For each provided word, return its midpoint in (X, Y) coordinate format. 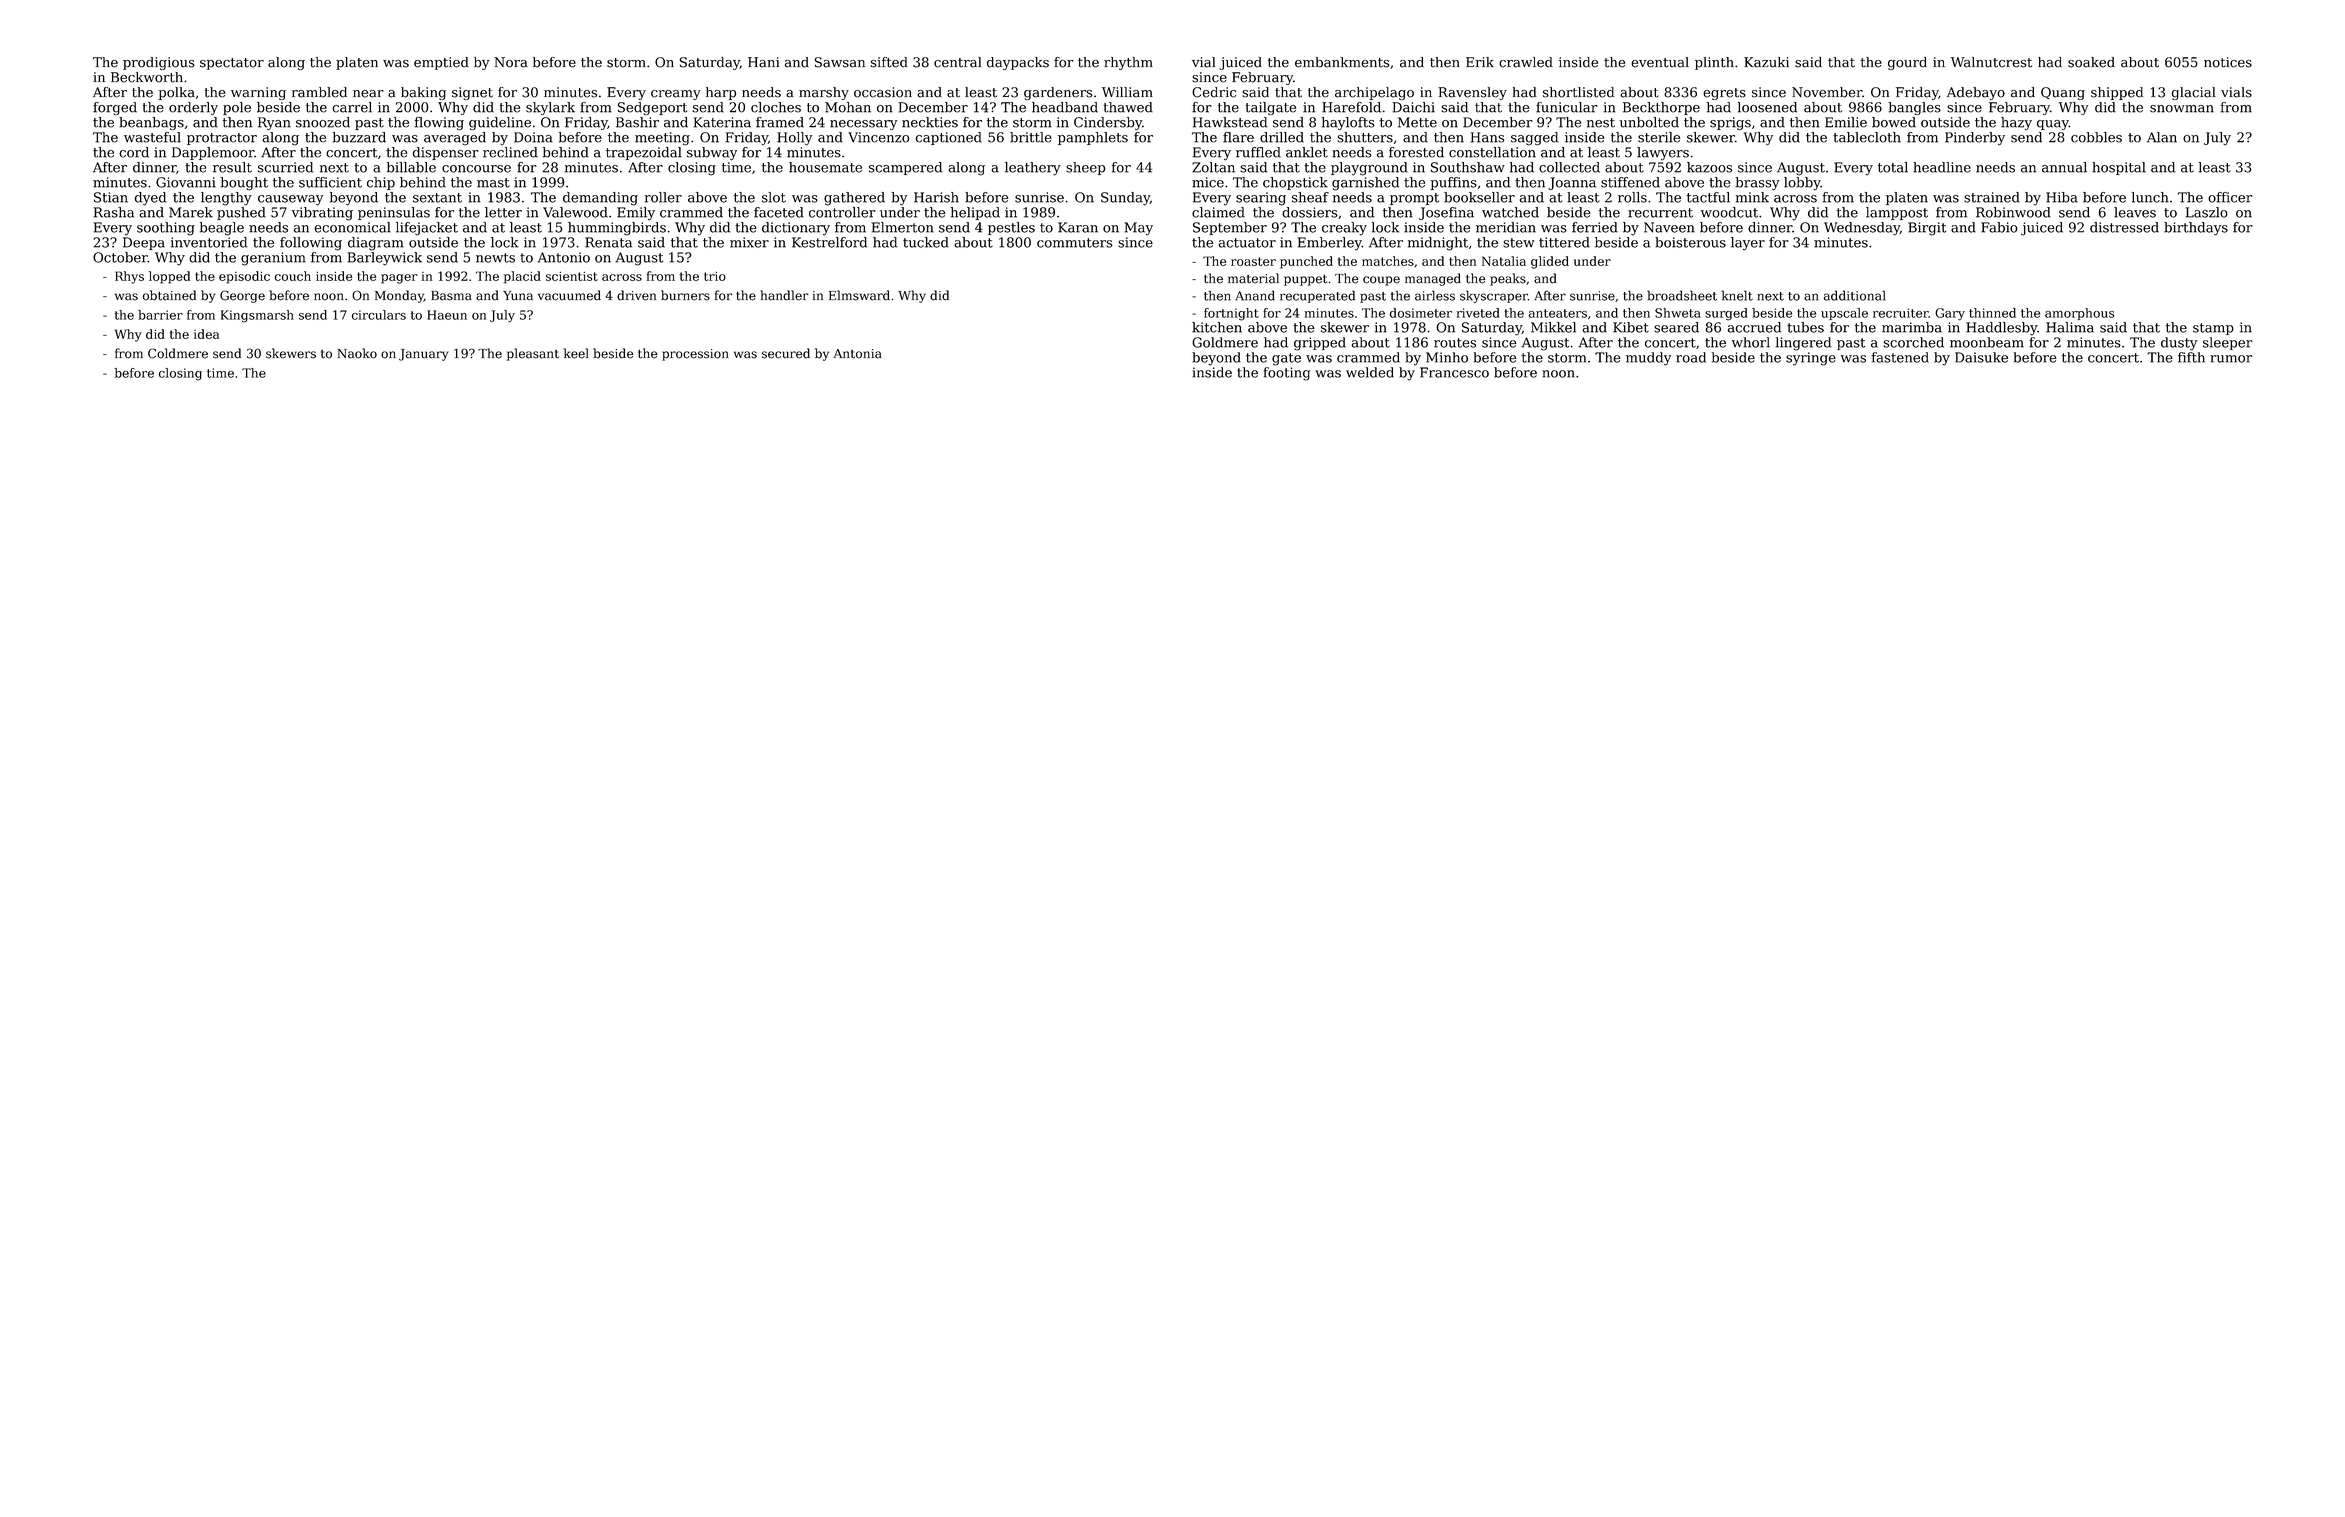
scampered (905, 168)
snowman (2182, 109)
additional (1854, 295)
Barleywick (384, 259)
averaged (455, 139)
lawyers (1663, 154)
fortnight (1231, 314)
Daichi (1413, 107)
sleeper (2228, 343)
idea (206, 334)
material (1253, 278)
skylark (550, 108)
